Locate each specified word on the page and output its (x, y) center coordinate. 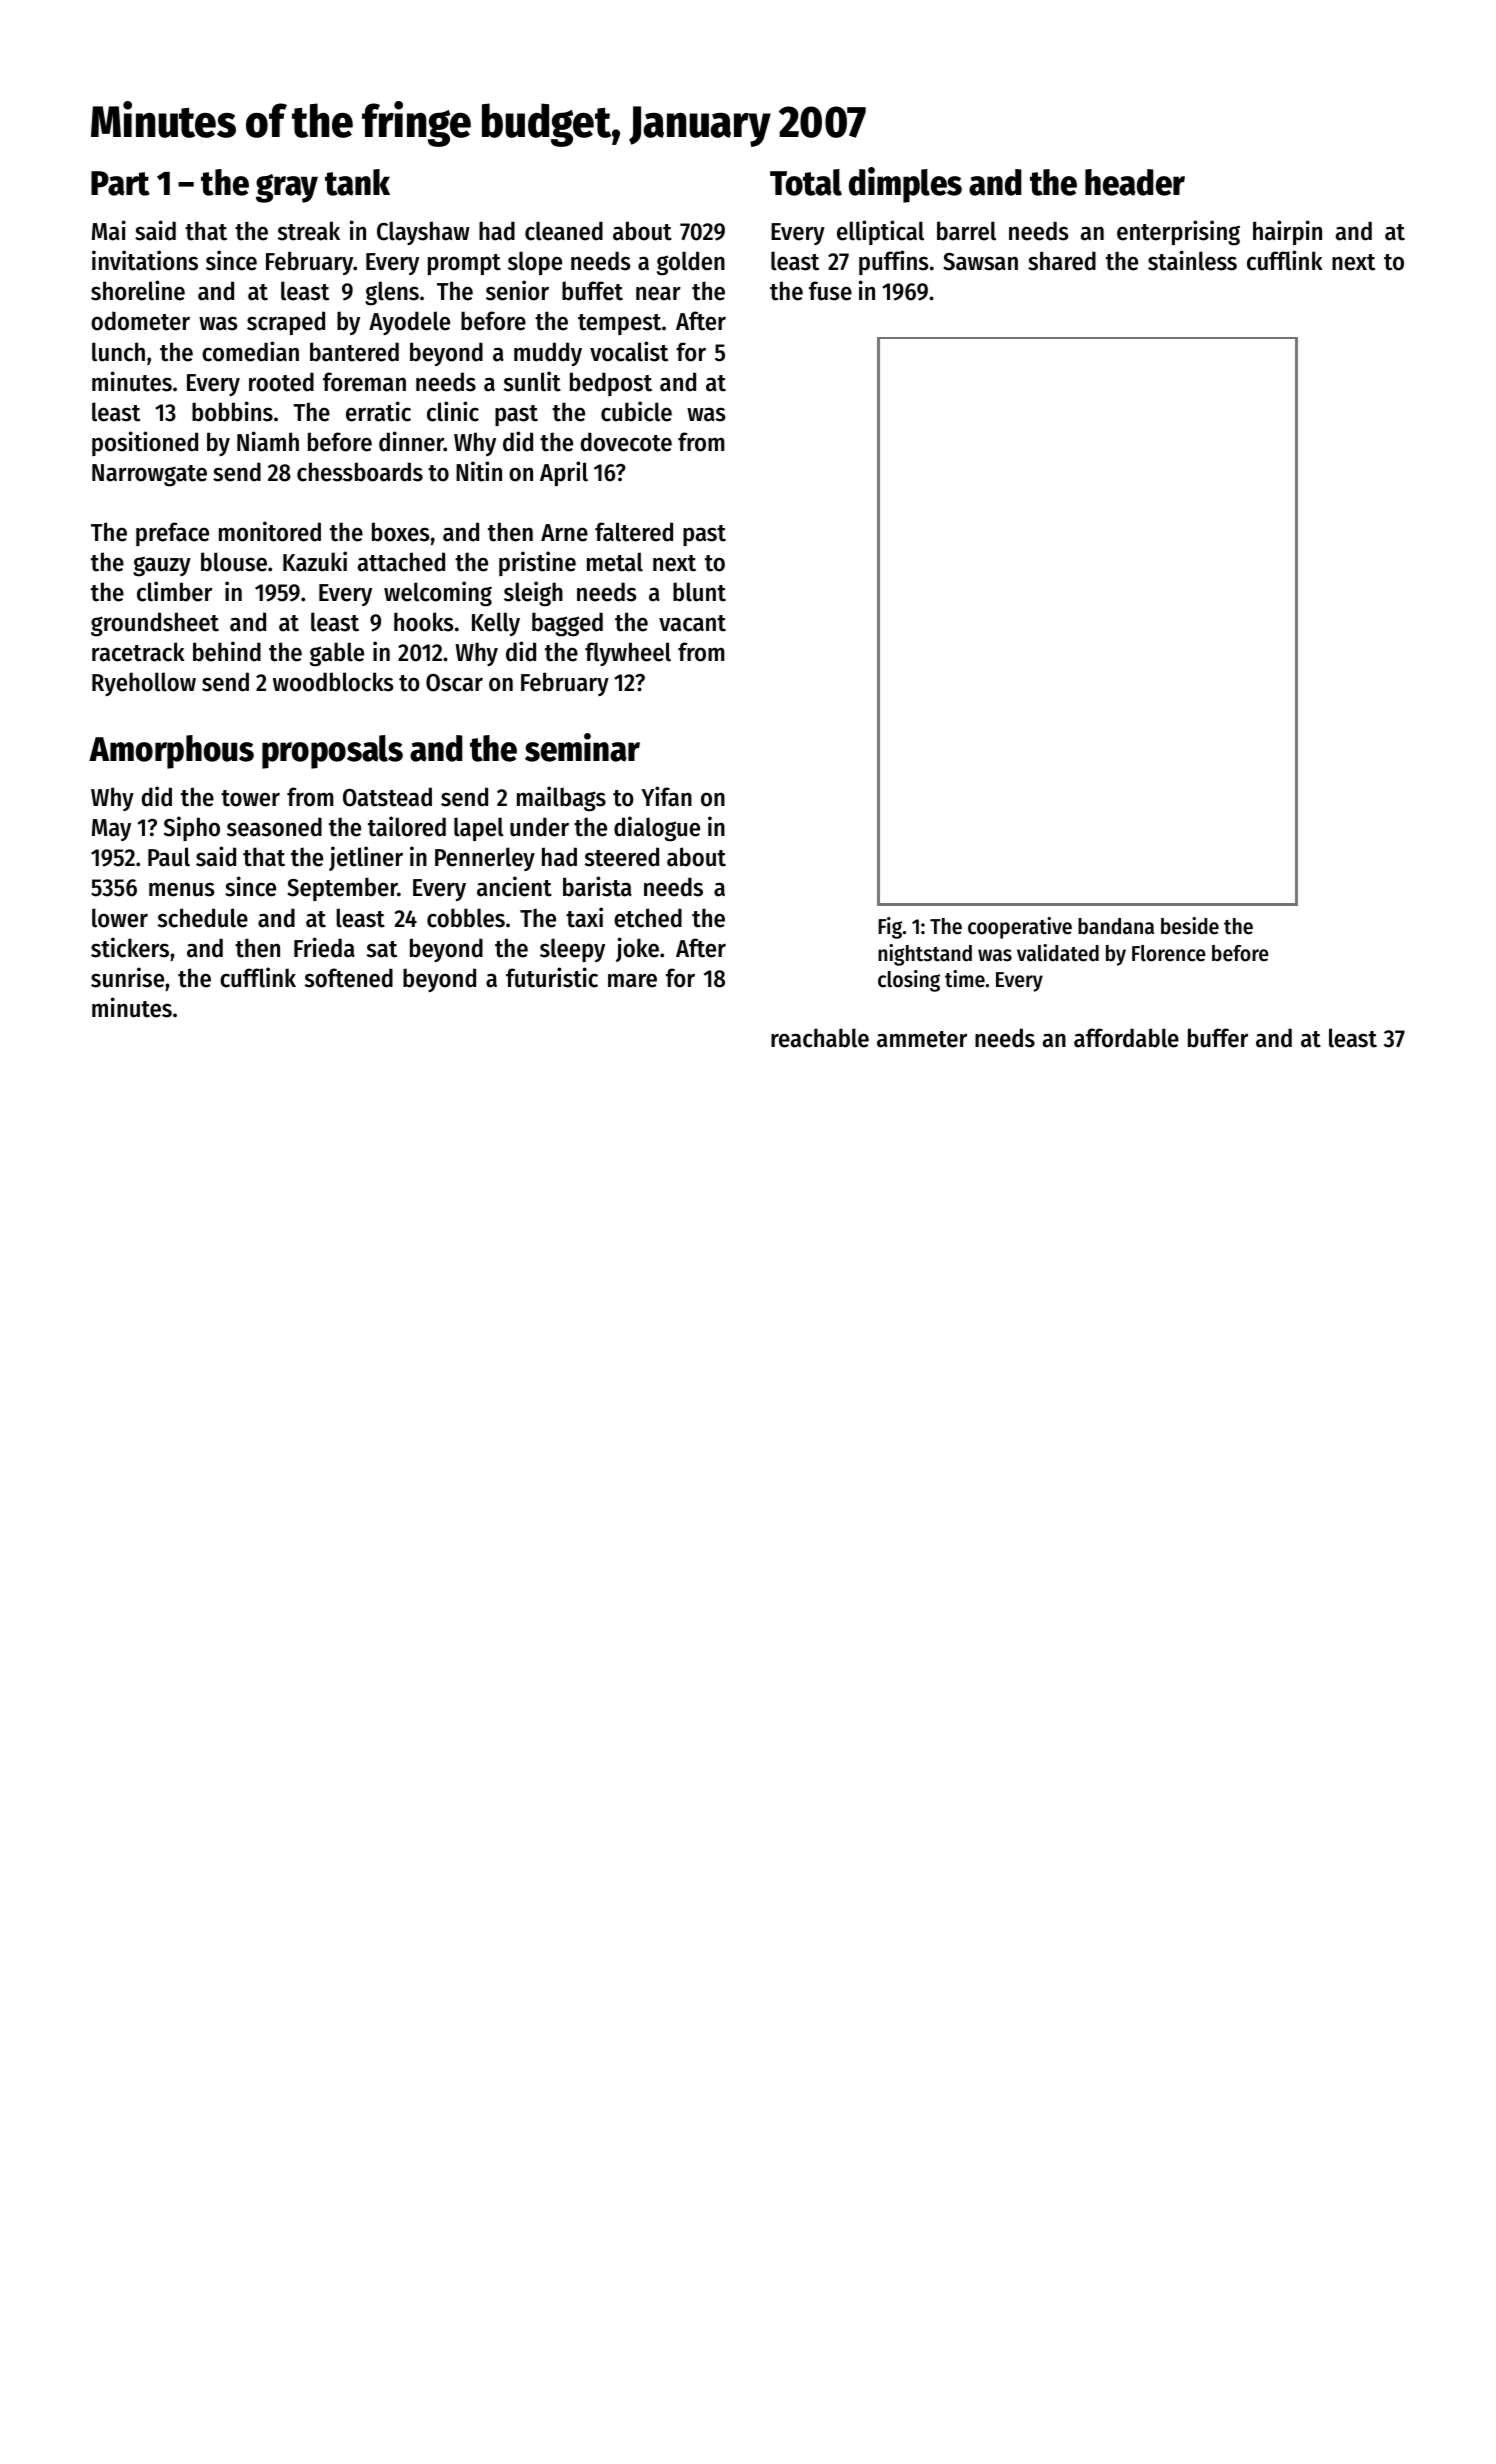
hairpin (1287, 232)
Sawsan (980, 262)
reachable (820, 1038)
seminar (582, 747)
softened (349, 978)
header (1135, 182)
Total (806, 182)
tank (357, 182)
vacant (692, 623)
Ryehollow (144, 684)
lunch (118, 352)
